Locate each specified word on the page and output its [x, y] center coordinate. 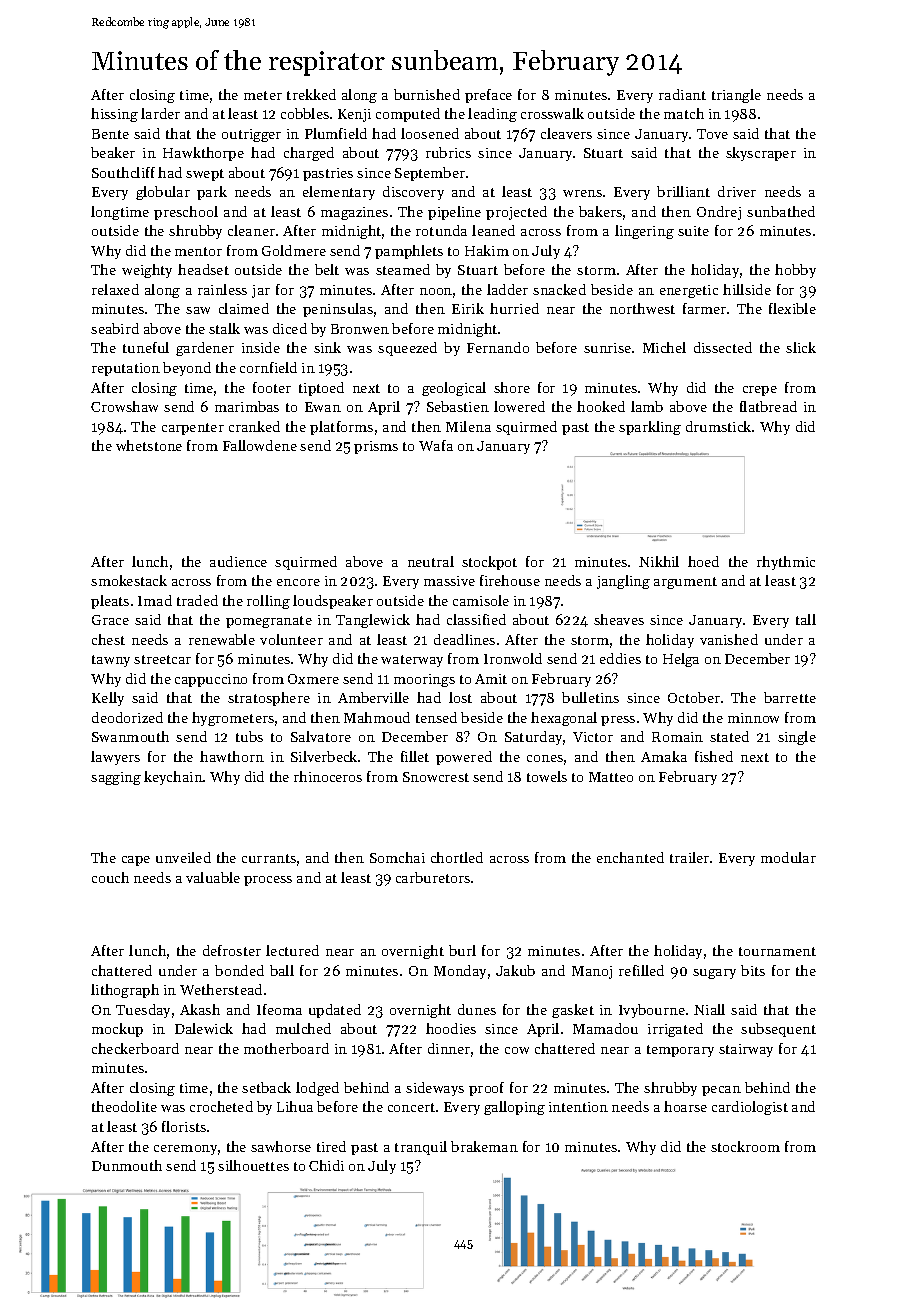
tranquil [421, 1148]
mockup [117, 1030]
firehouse [510, 580]
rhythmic [786, 563]
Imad [155, 600]
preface [488, 96]
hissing [114, 115]
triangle [736, 96]
